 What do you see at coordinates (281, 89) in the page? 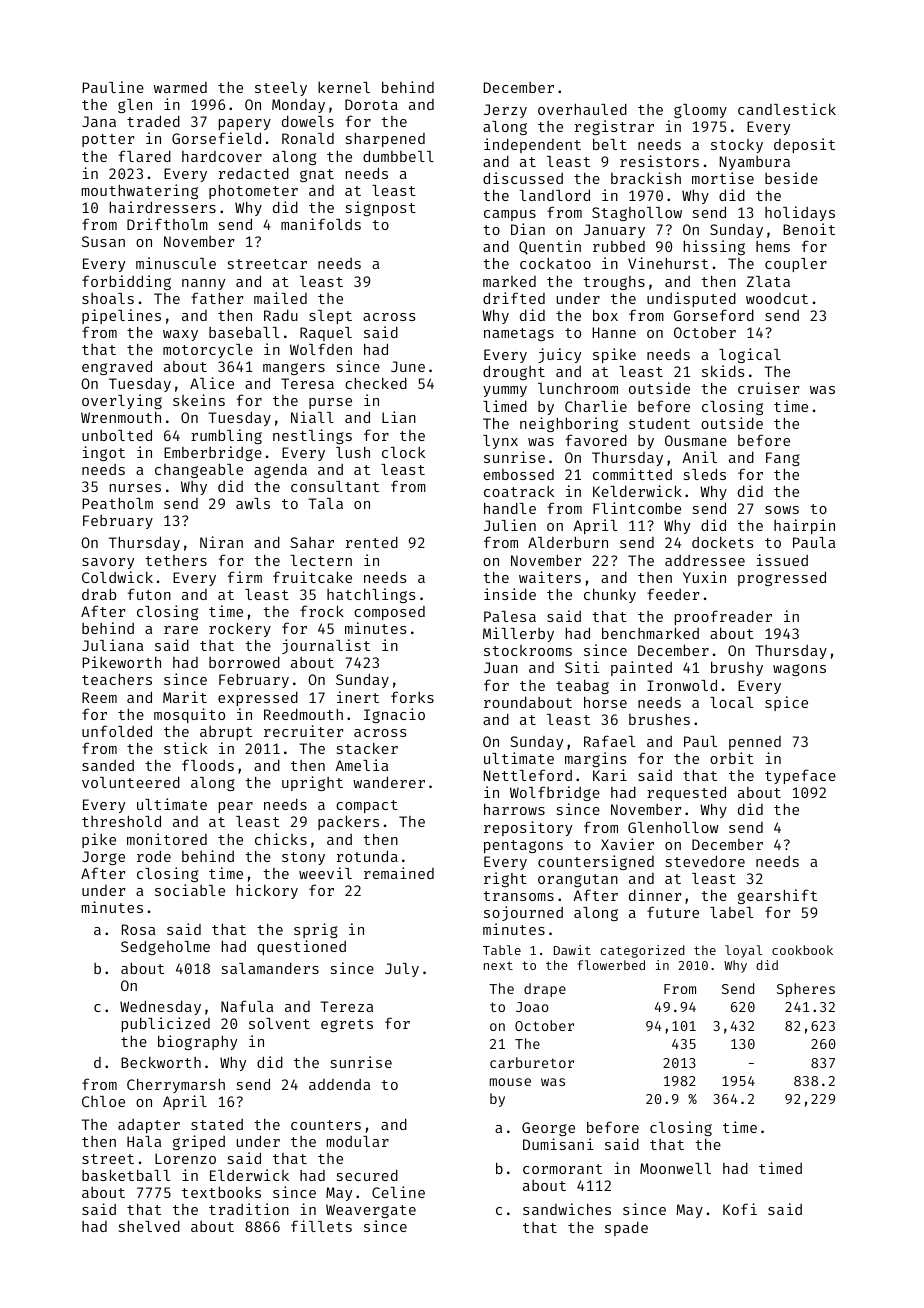
I see `steely` at bounding box center [281, 89].
